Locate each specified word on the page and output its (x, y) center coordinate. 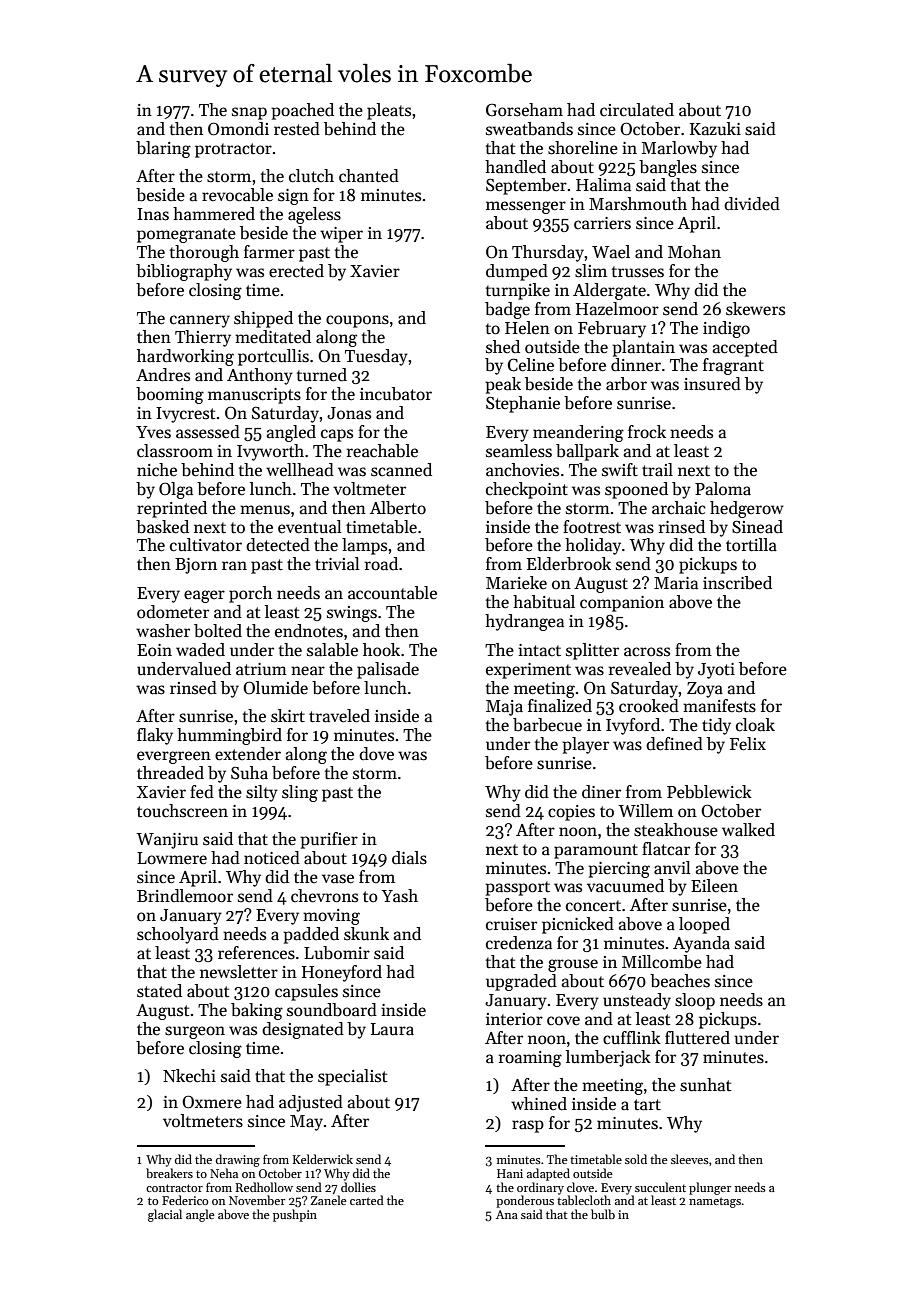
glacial (165, 1215)
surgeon (195, 1032)
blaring (163, 149)
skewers (755, 309)
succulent (660, 1187)
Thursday (548, 253)
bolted (218, 631)
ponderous (525, 1201)
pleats (389, 111)
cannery (200, 321)
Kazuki (715, 129)
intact (539, 650)
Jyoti (716, 671)
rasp (528, 1126)
